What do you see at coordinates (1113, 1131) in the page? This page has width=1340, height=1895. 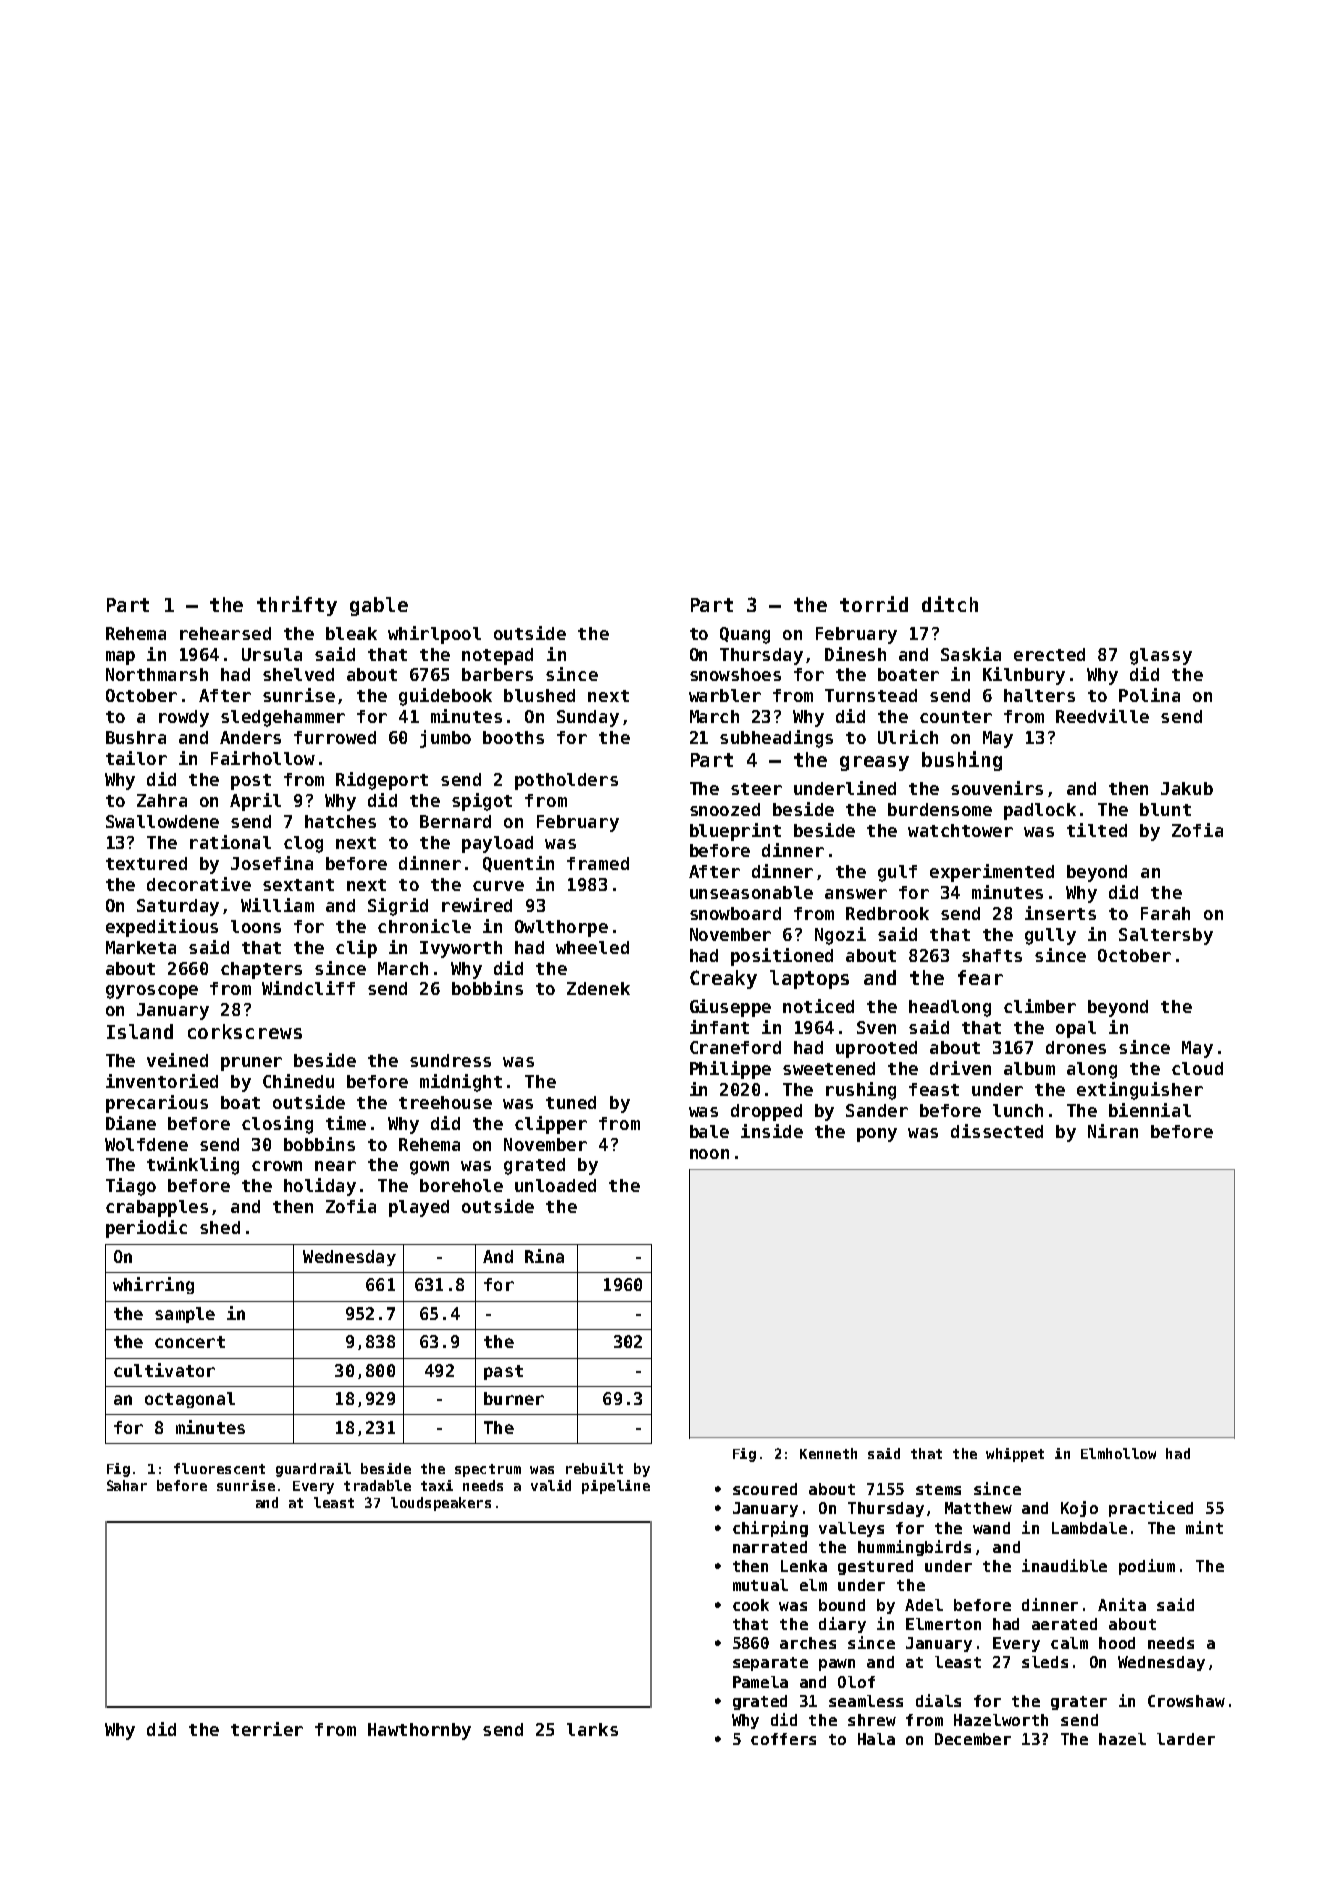 I see `Niran` at bounding box center [1113, 1131].
